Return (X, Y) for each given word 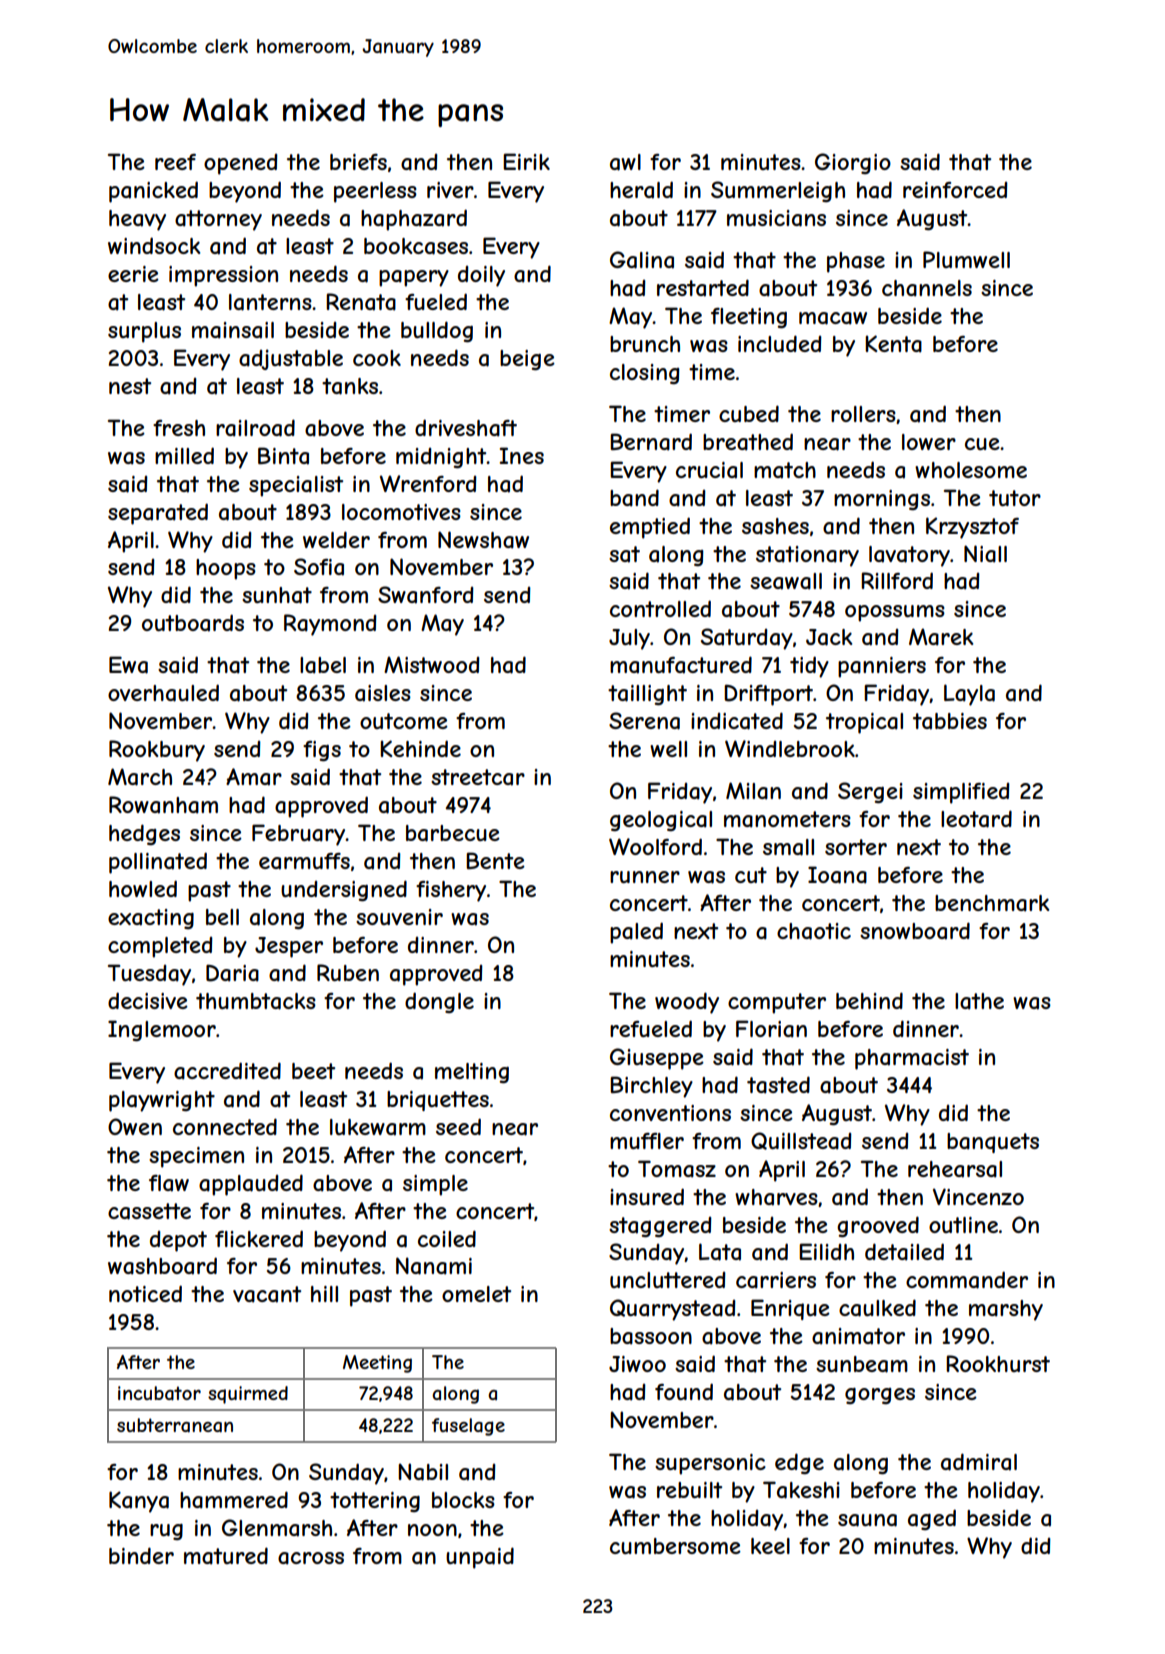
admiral (979, 1462)
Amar (254, 777)
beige (527, 360)
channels (927, 288)
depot (178, 1241)
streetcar (478, 777)
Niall (985, 554)
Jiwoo (637, 1364)
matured (226, 1556)
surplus (144, 332)
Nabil (423, 1472)
